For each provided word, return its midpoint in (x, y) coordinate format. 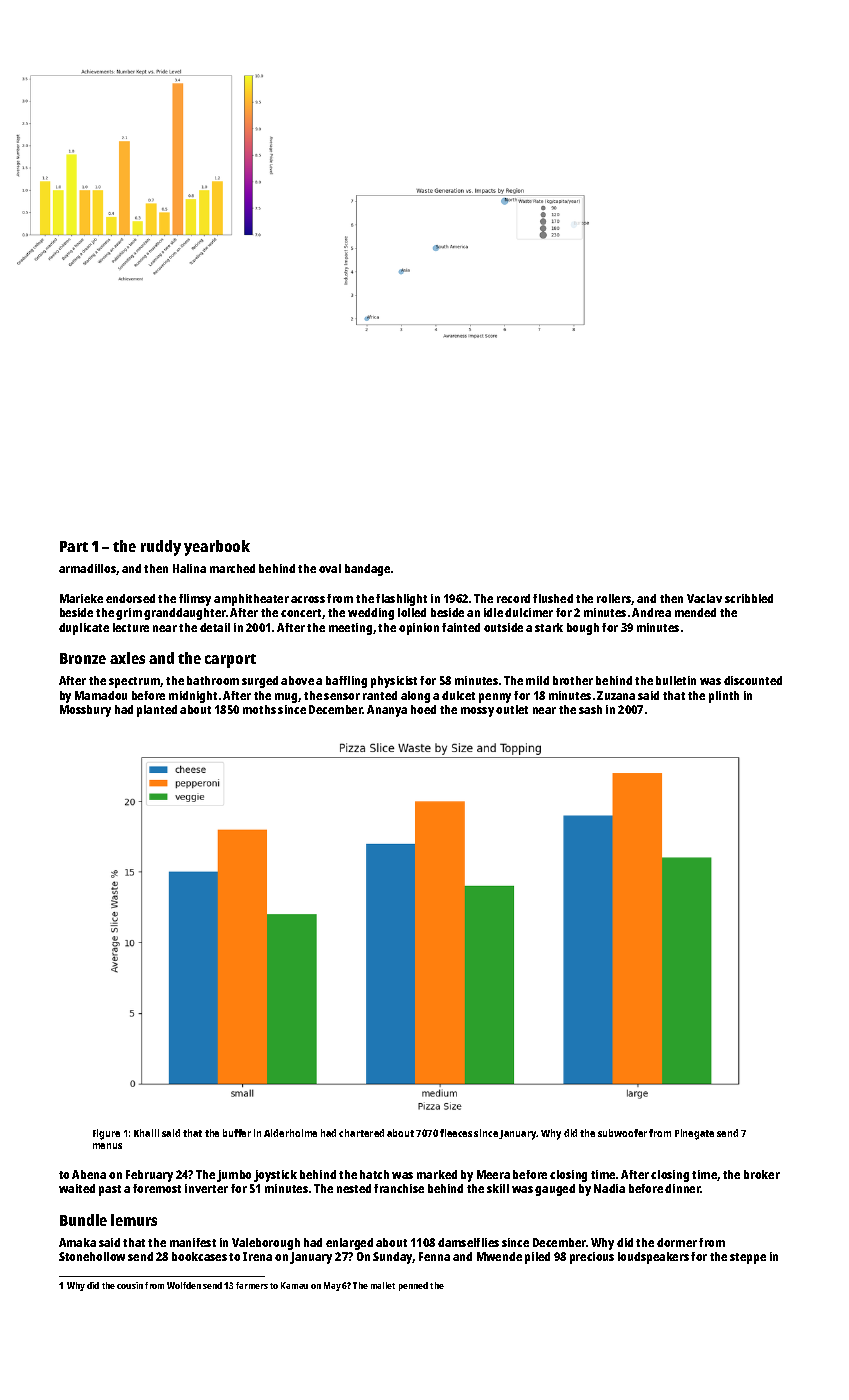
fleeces (456, 1133)
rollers (614, 598)
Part (74, 546)
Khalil (146, 1133)
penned (413, 1286)
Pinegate (694, 1134)
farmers (252, 1285)
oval (330, 568)
